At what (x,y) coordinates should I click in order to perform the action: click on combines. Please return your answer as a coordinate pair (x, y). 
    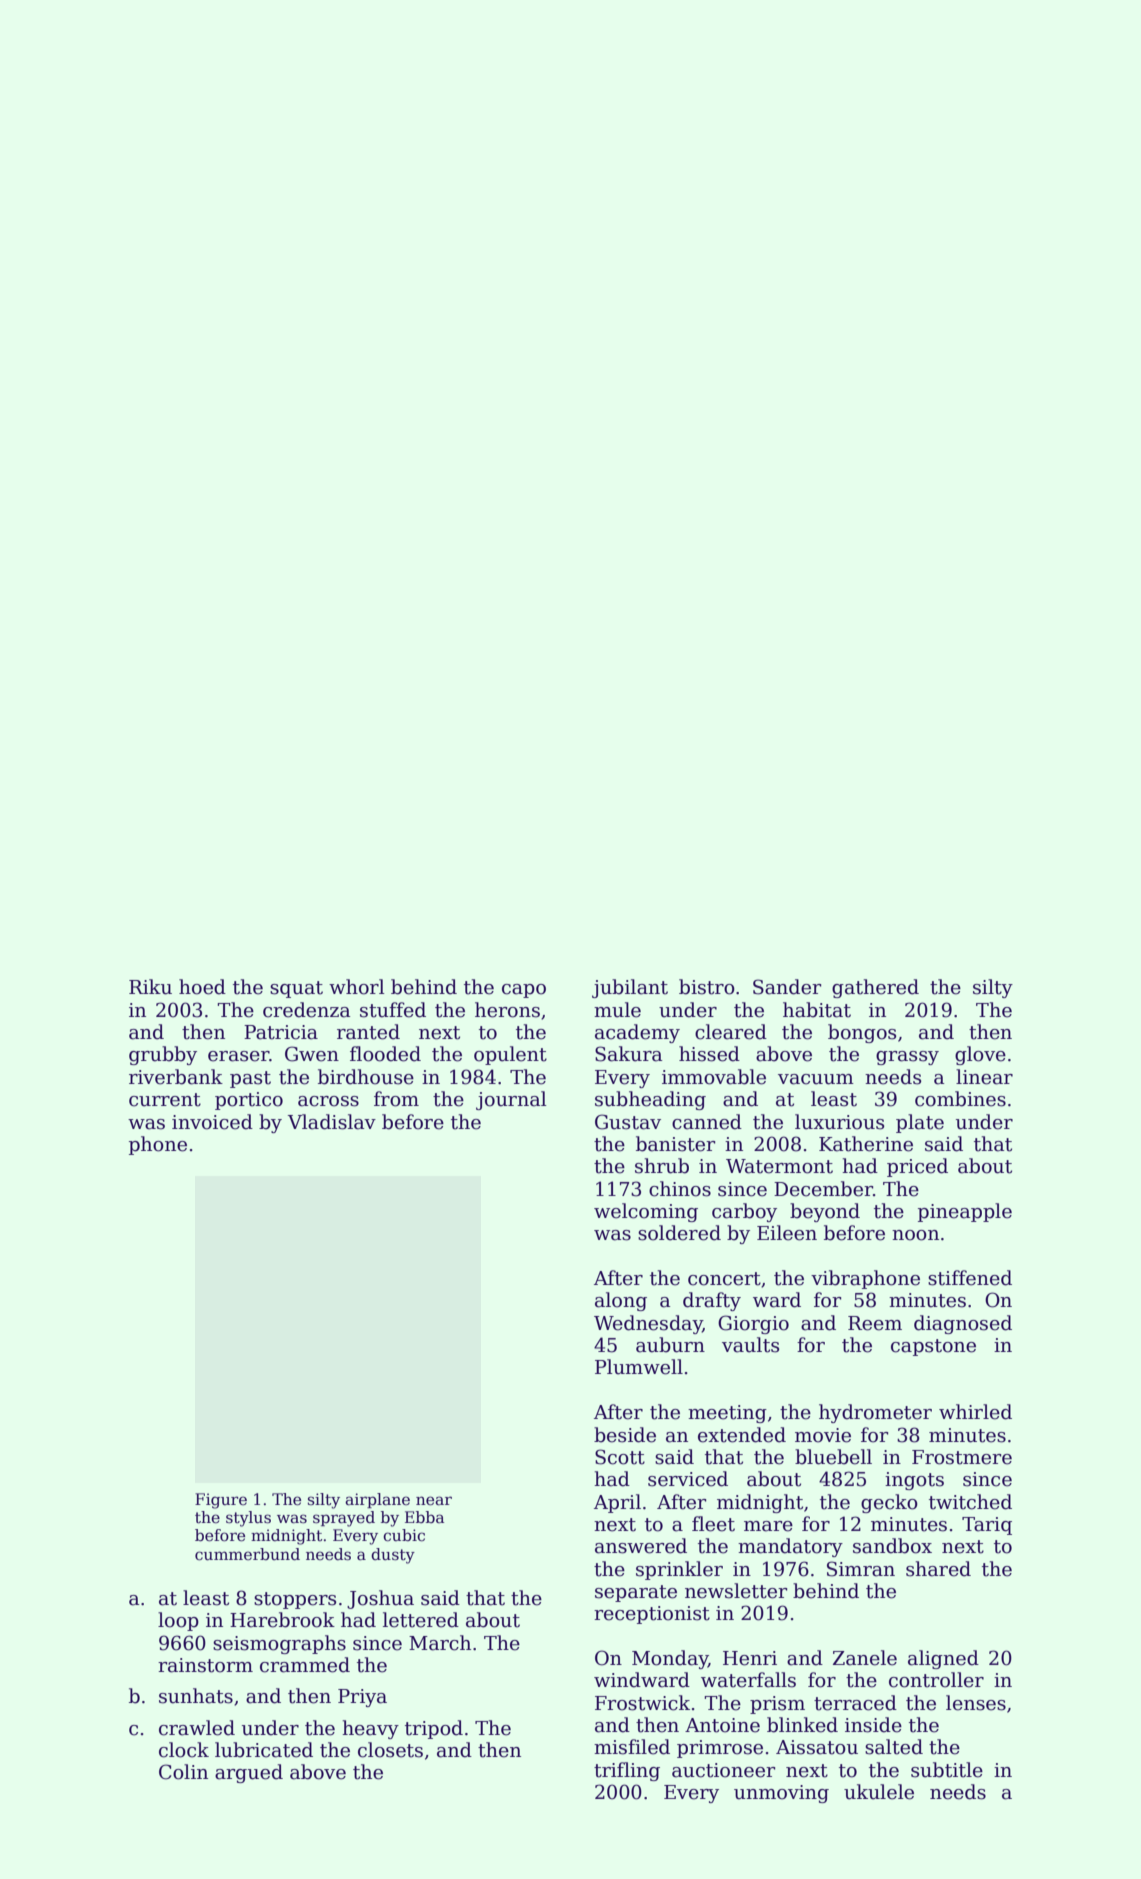
    Looking at the image, I should click on (960, 1099).
